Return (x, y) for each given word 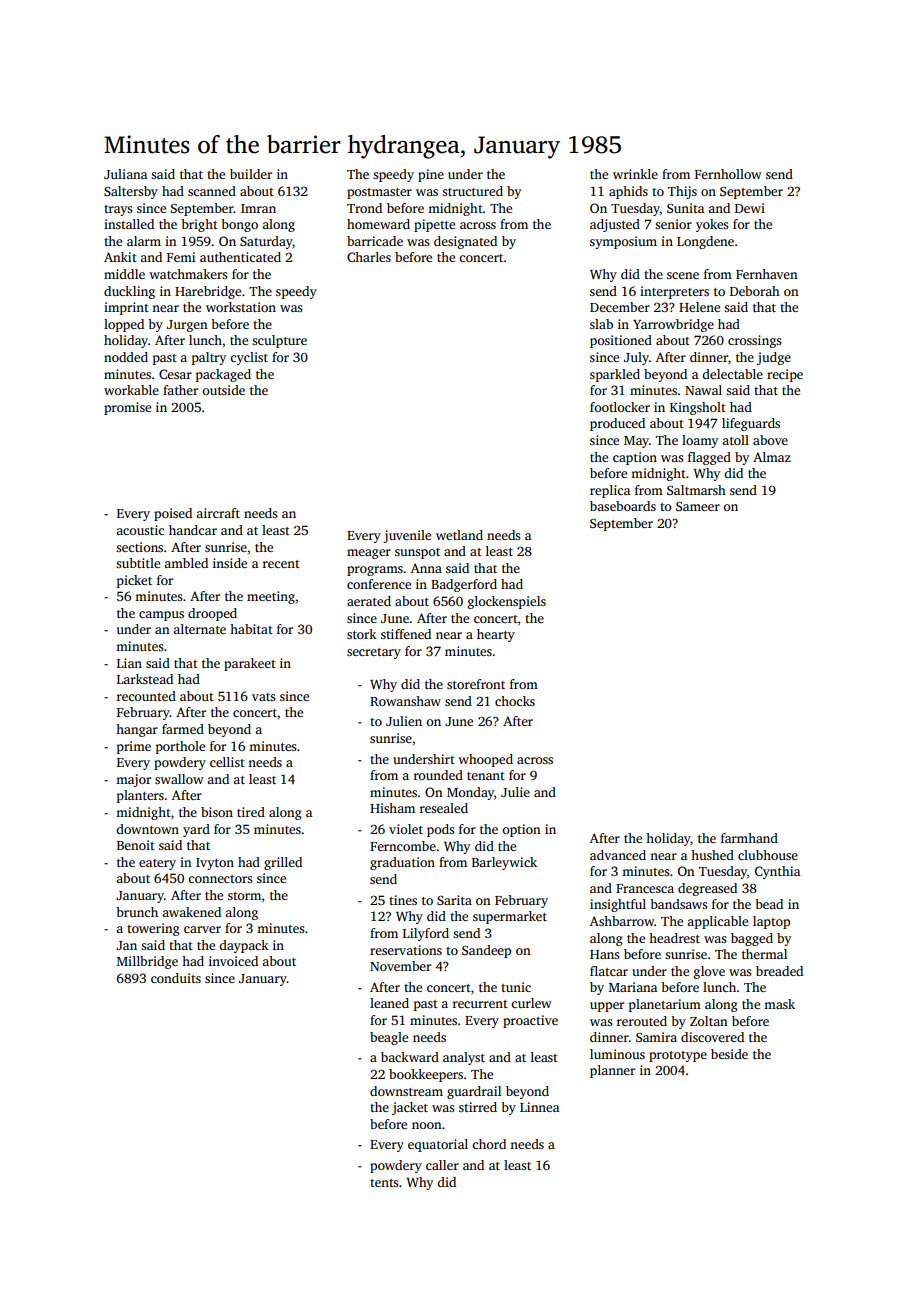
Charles (369, 257)
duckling (129, 292)
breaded (779, 971)
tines (403, 900)
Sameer (698, 506)
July (636, 358)
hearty (496, 635)
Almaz (772, 457)
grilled (283, 863)
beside (729, 1054)
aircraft (218, 513)
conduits (176, 978)
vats (264, 697)
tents (384, 1183)
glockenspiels (507, 602)
